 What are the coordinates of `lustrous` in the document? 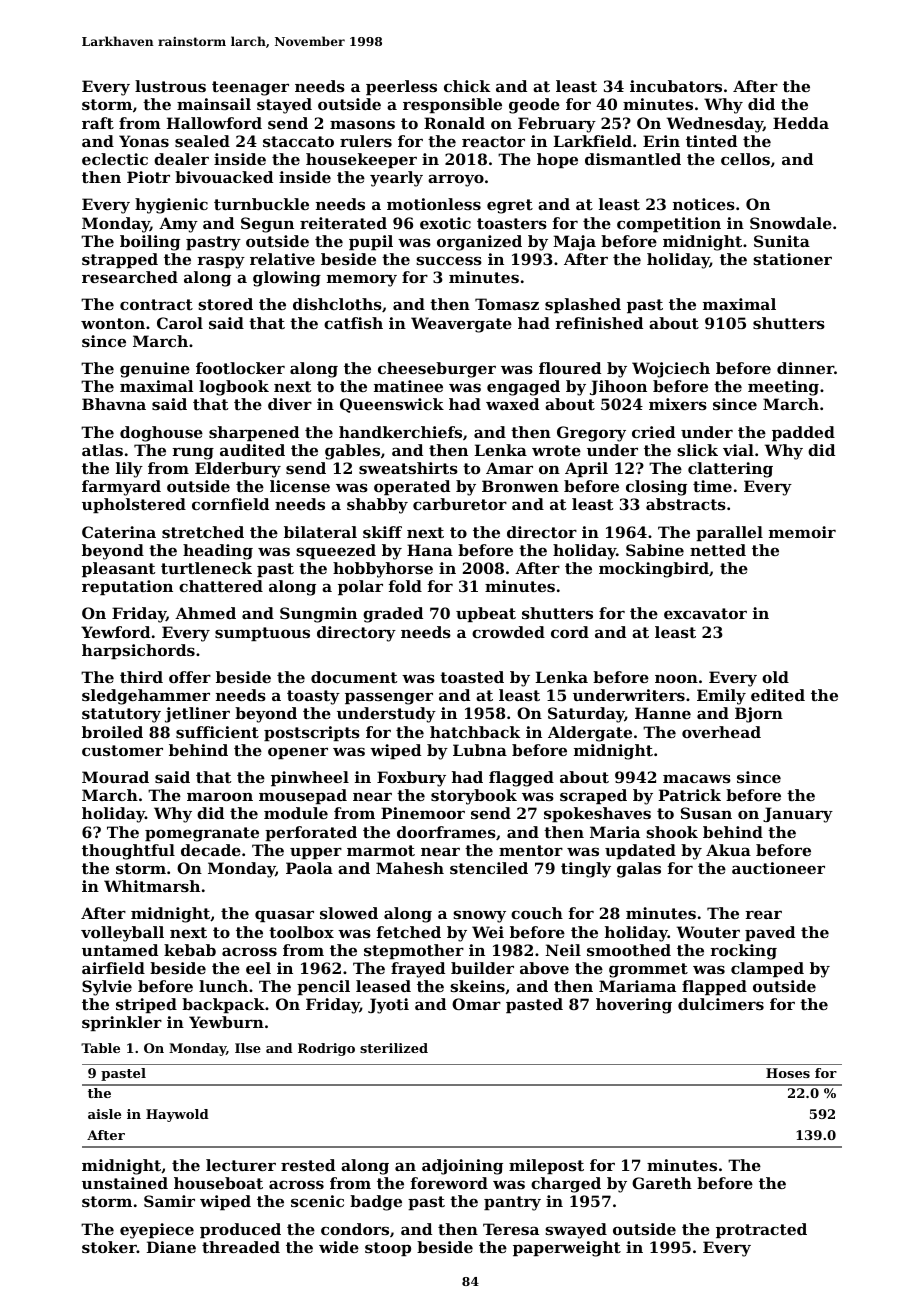 It's located at (170, 86).
